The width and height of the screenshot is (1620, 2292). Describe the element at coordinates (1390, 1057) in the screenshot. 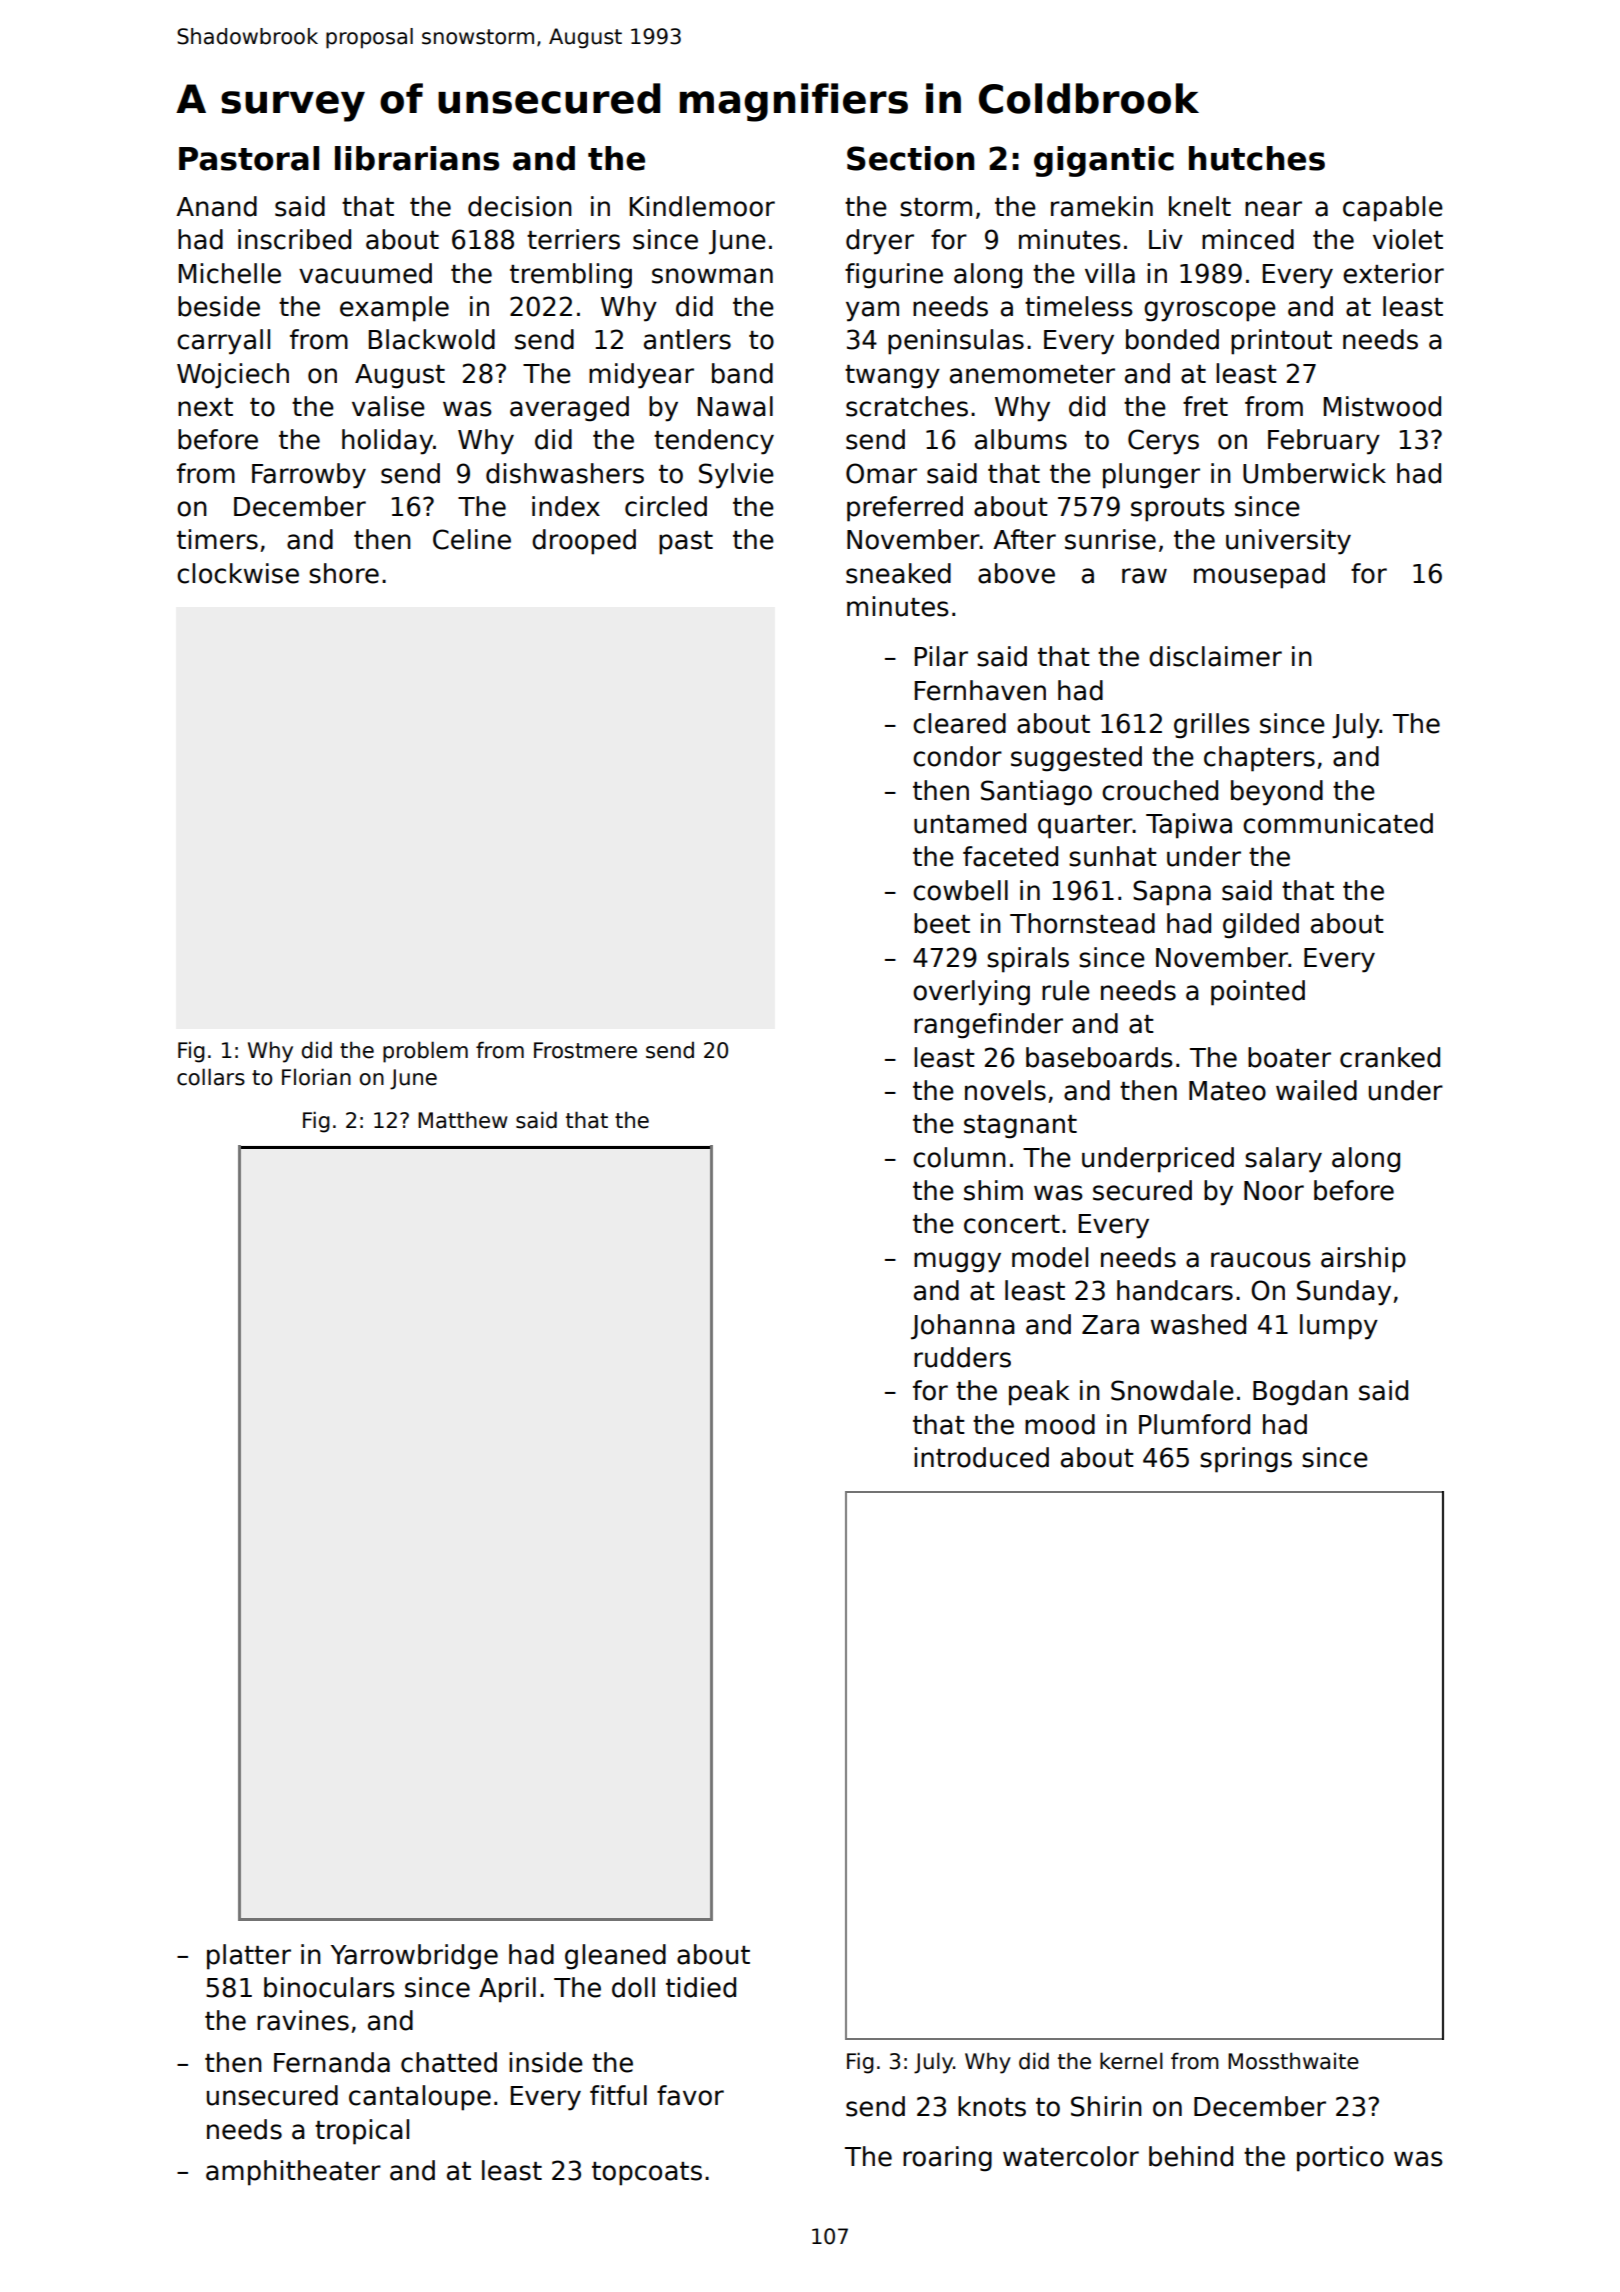

I see `cranked` at that location.
